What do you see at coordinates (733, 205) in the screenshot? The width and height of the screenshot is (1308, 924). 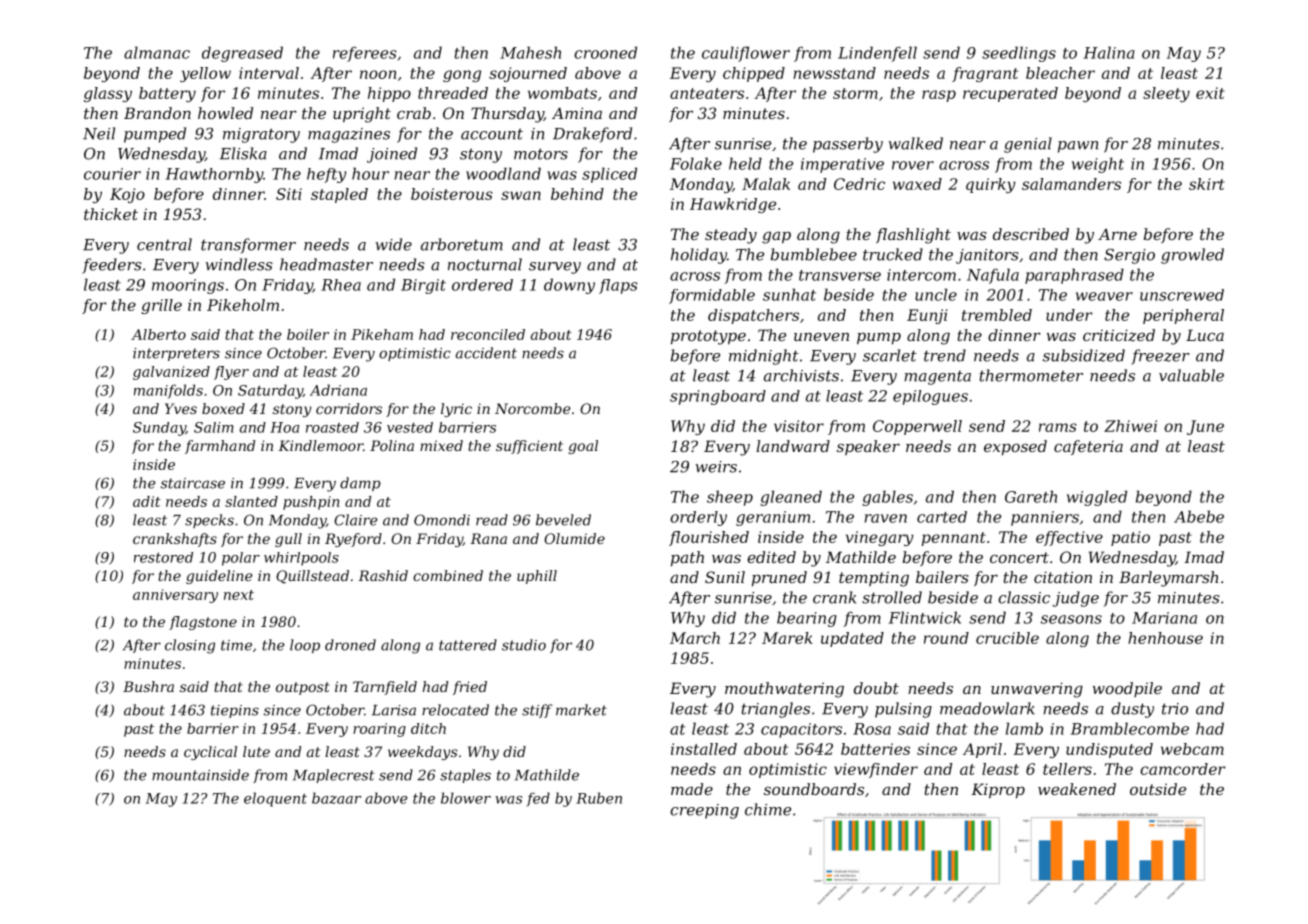 I see `Hawkridge` at bounding box center [733, 205].
